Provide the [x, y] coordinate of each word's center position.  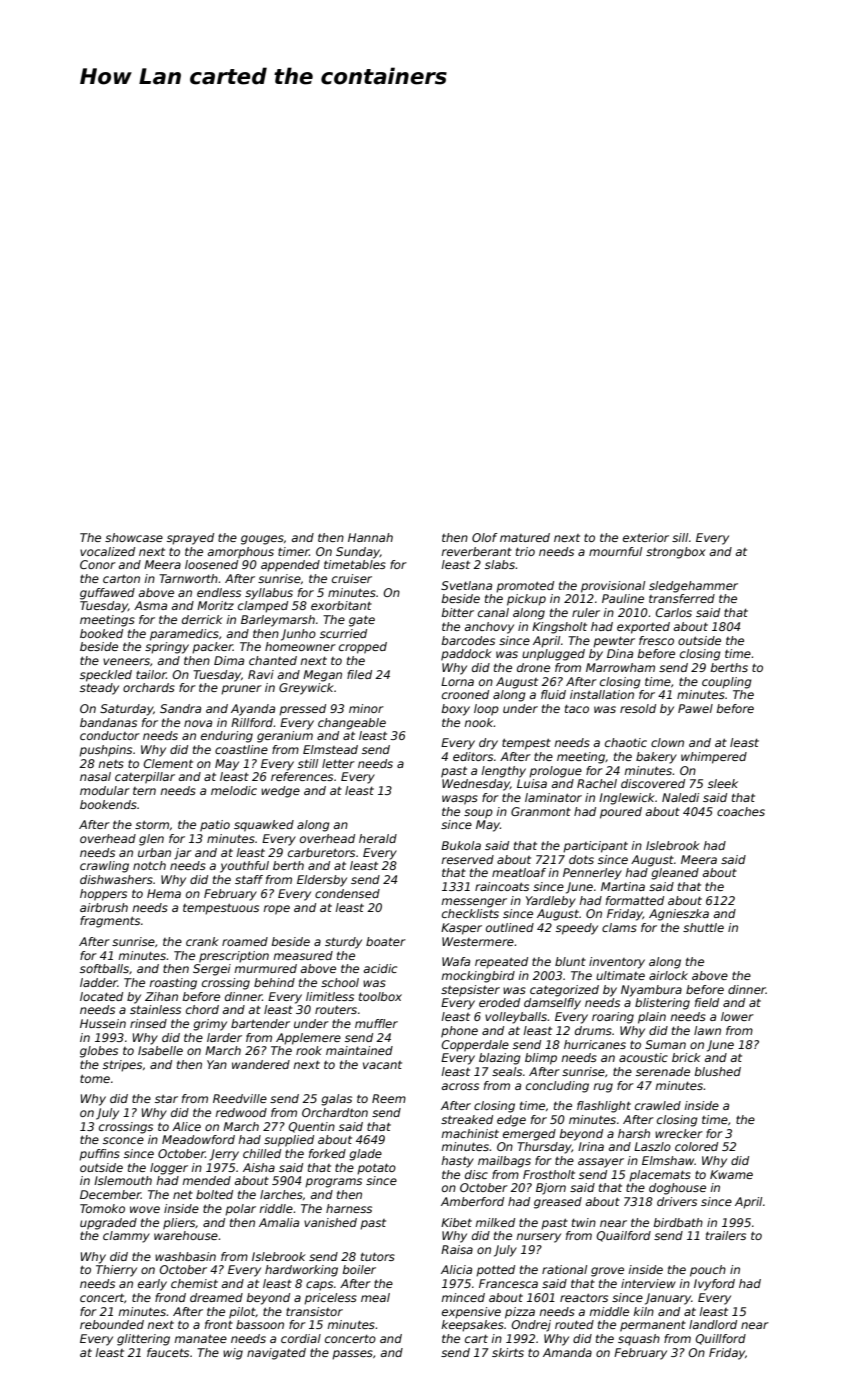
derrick [202, 619]
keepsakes [473, 1326]
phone [459, 1032]
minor [366, 708]
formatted [635, 900]
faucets [168, 1352]
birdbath [678, 1222]
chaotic [626, 742]
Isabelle [160, 1050]
